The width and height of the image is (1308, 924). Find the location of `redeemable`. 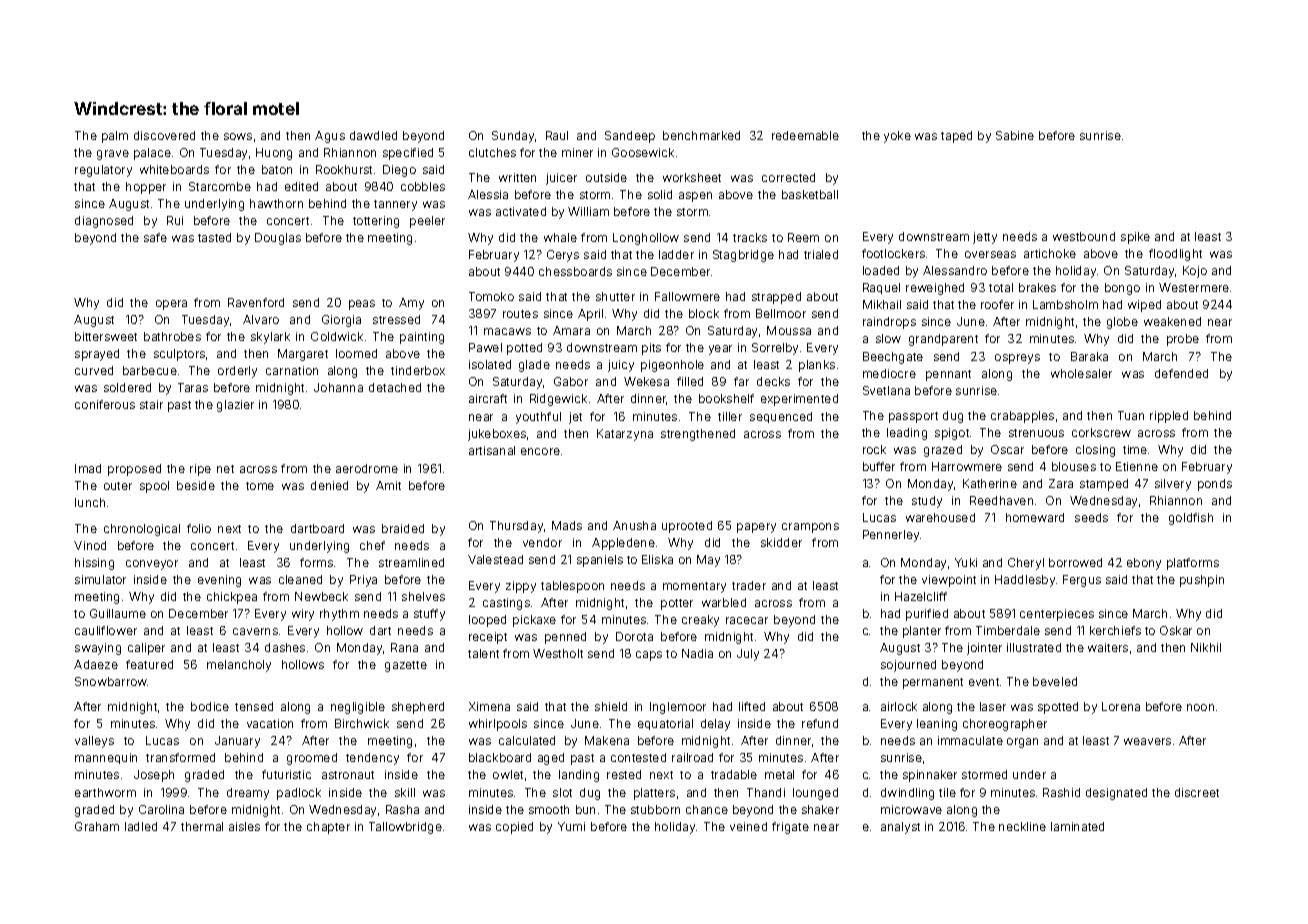

redeemable is located at coordinates (805, 135).
